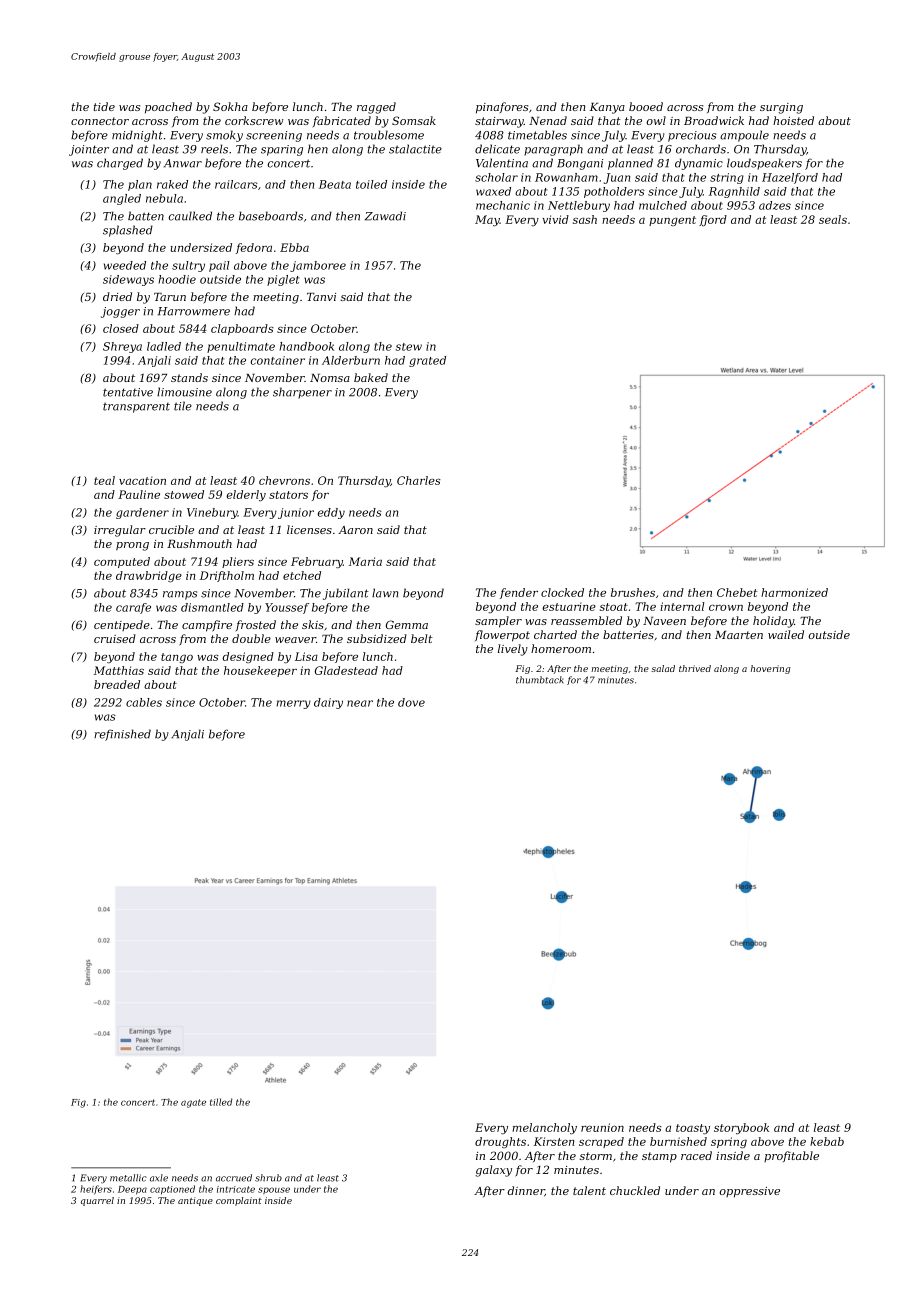 The width and height of the image is (924, 1308). I want to click on stalactite, so click(415, 149).
